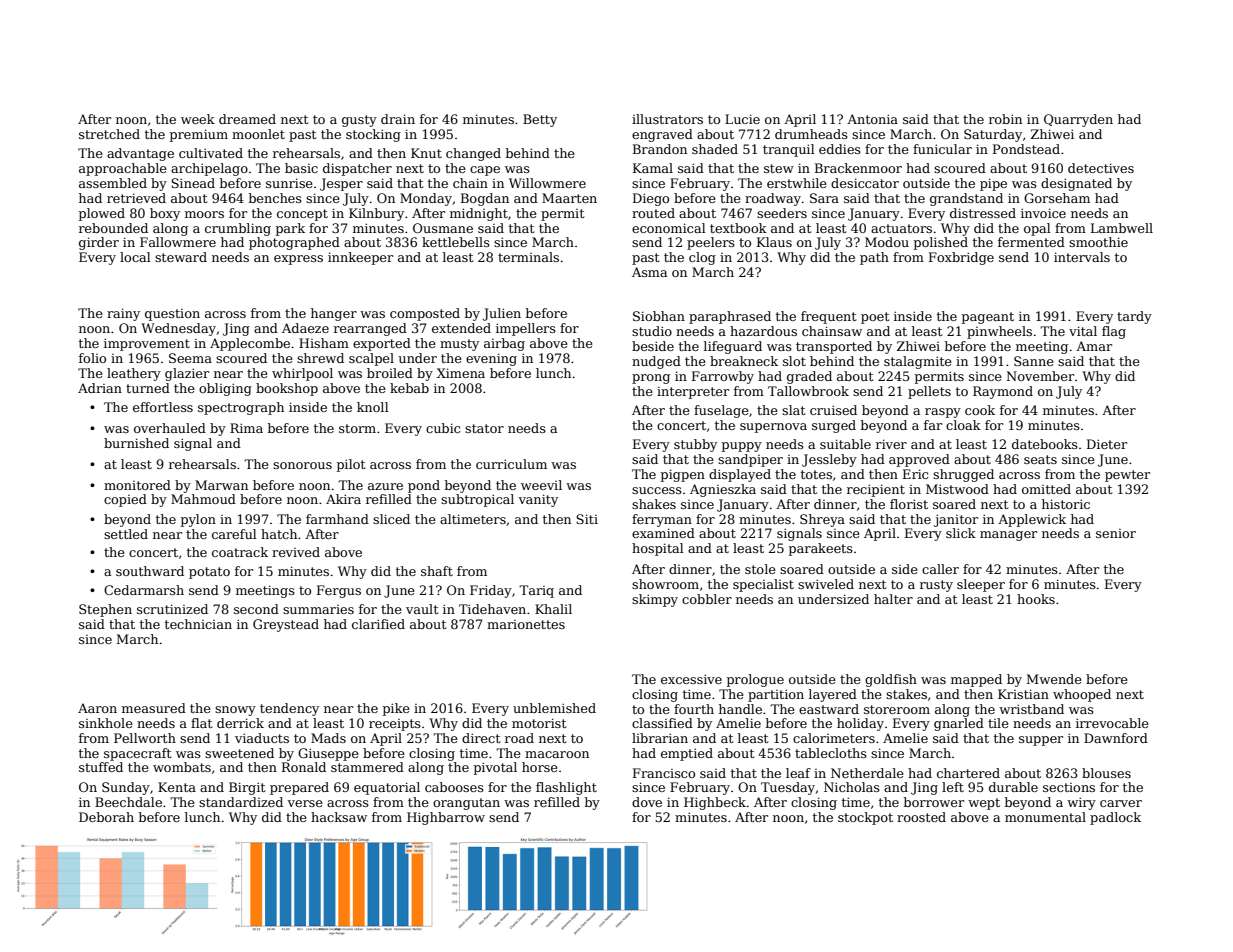 This document has height=952, width=1233. Describe the element at coordinates (865, 818) in the document. I see `stockpot` at that location.
